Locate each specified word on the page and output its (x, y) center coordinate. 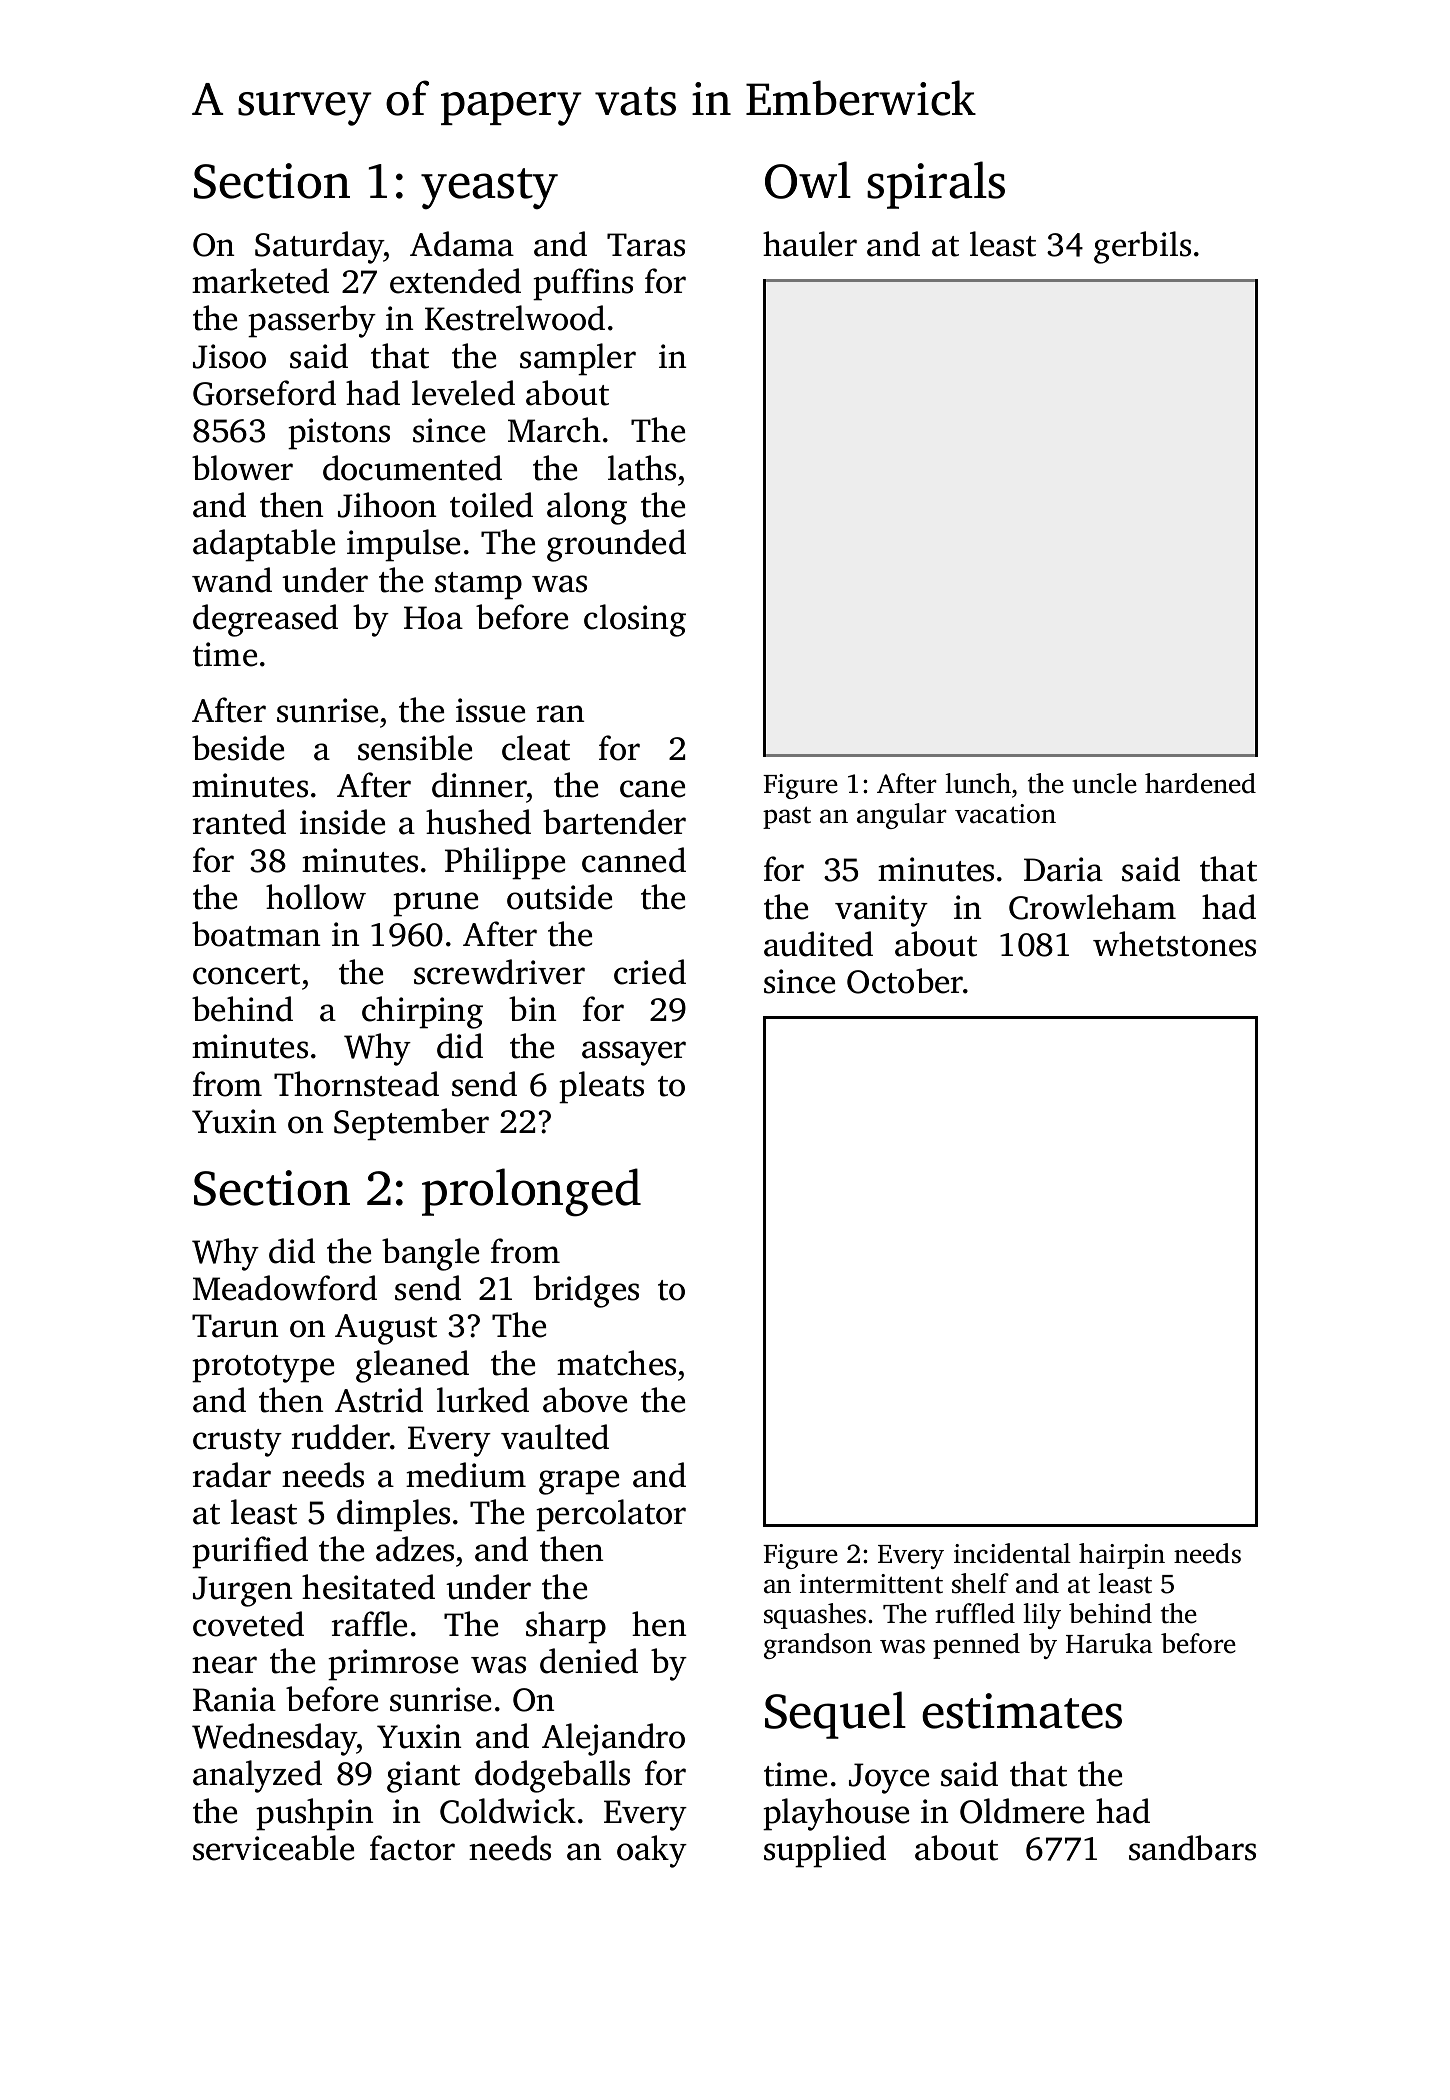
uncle (1104, 783)
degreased (265, 620)
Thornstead (356, 1084)
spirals (936, 185)
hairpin (1122, 1556)
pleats (601, 1087)
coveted (248, 1624)
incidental (1012, 1553)
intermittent (871, 1584)
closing (635, 620)
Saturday (319, 247)
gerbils (1142, 247)
